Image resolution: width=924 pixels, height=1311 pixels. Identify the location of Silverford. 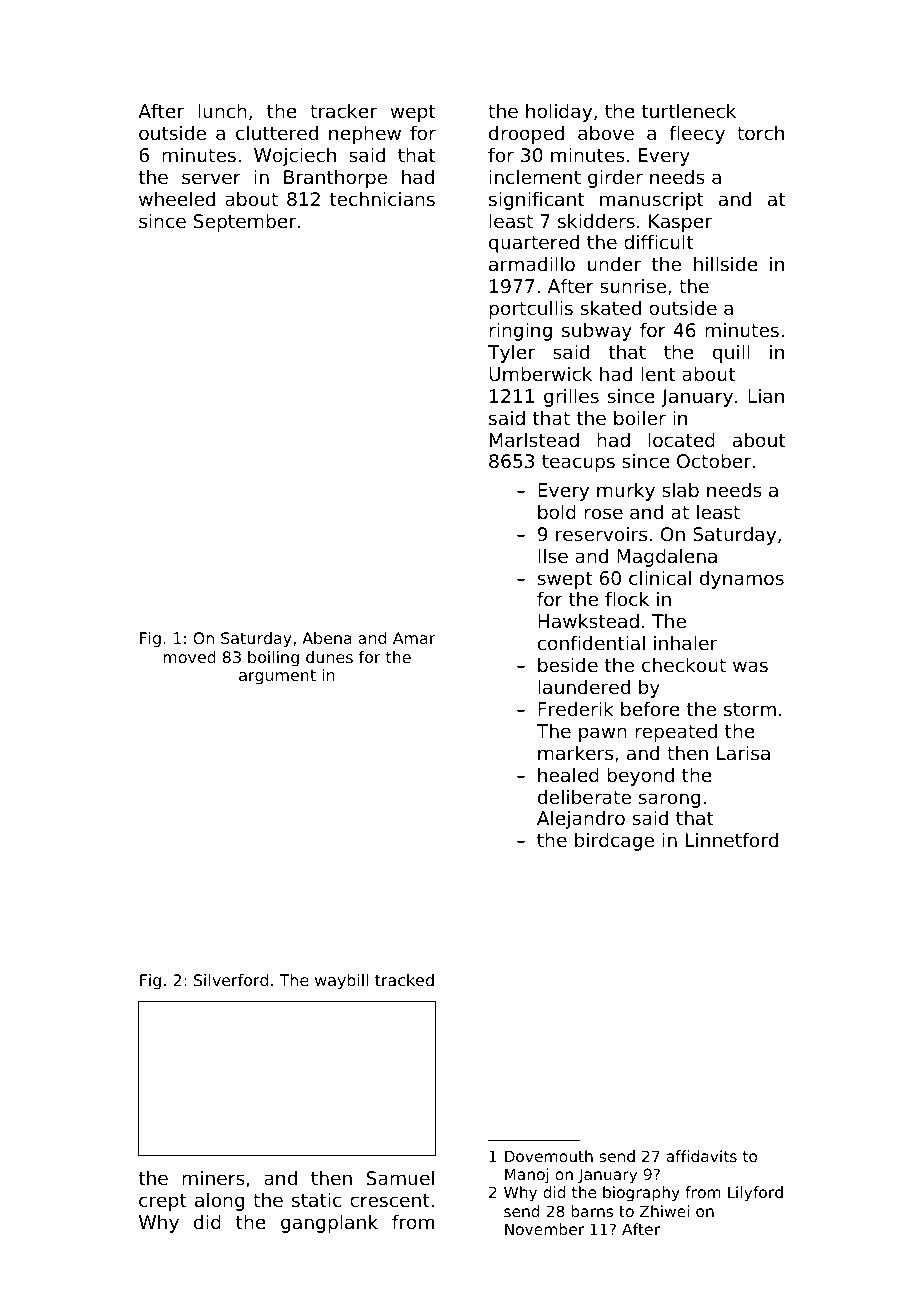
(231, 980).
